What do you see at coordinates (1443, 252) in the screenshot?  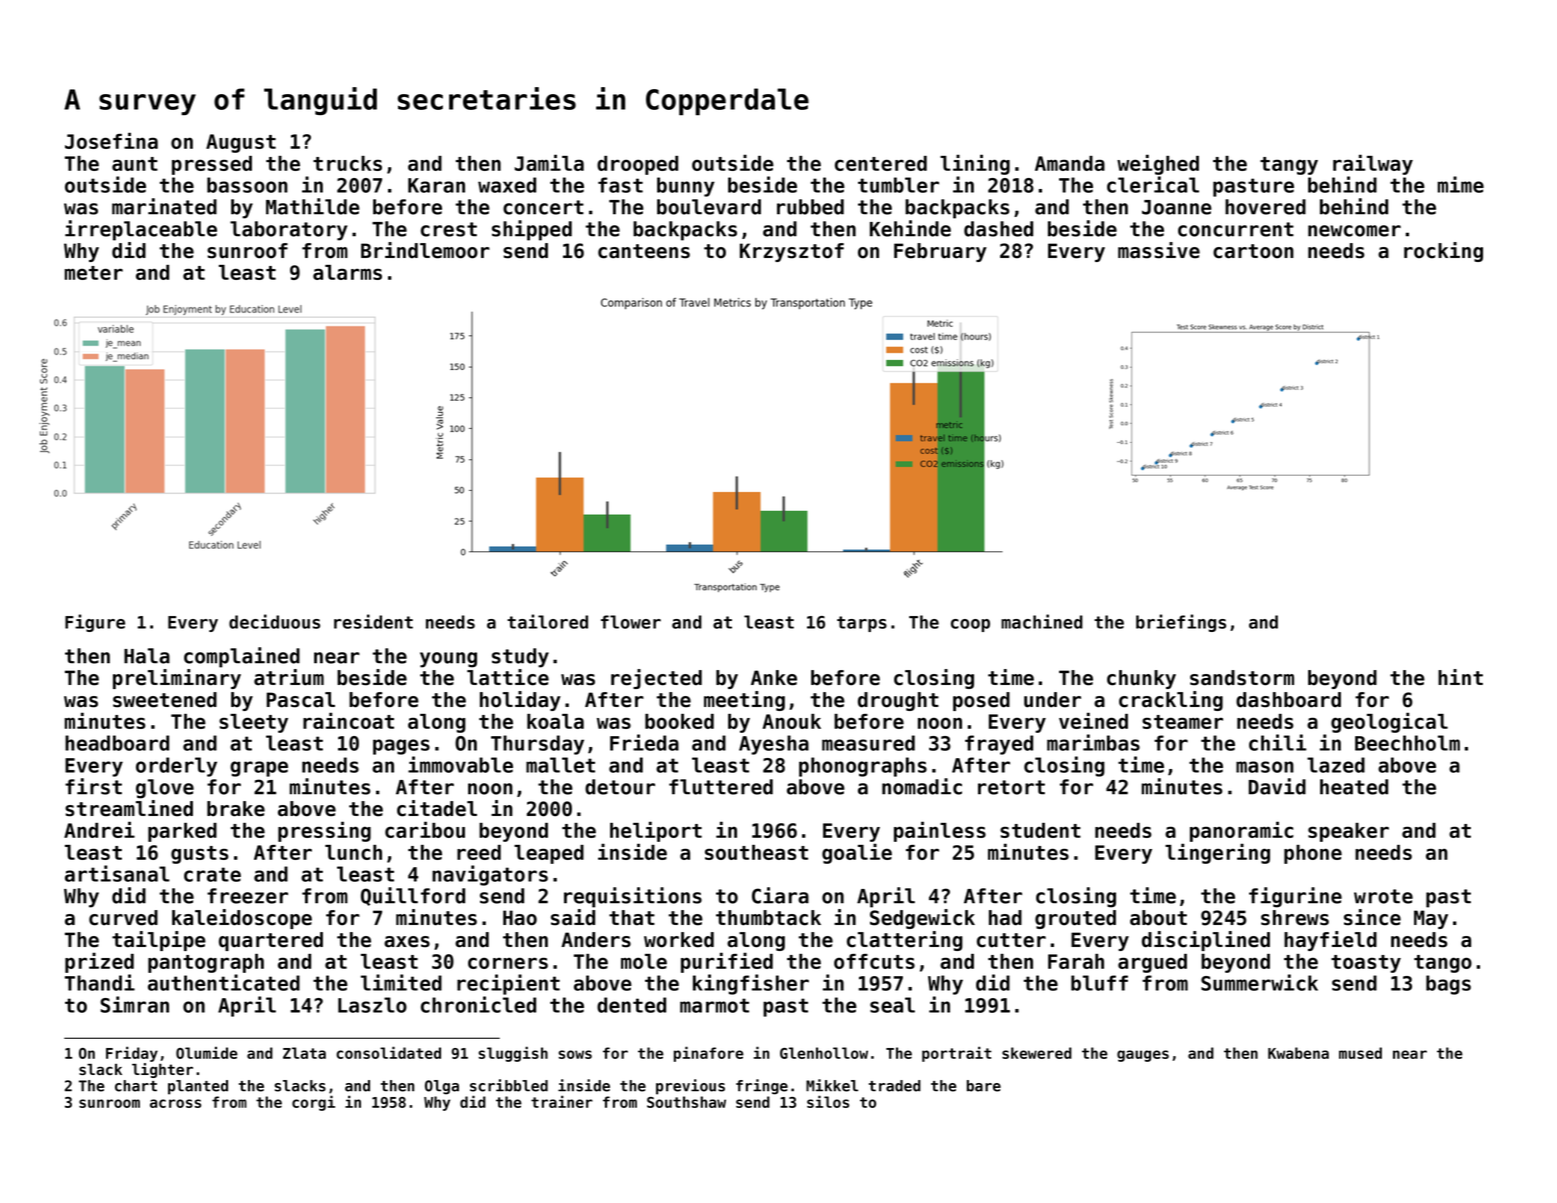 I see `rocking` at bounding box center [1443, 252].
